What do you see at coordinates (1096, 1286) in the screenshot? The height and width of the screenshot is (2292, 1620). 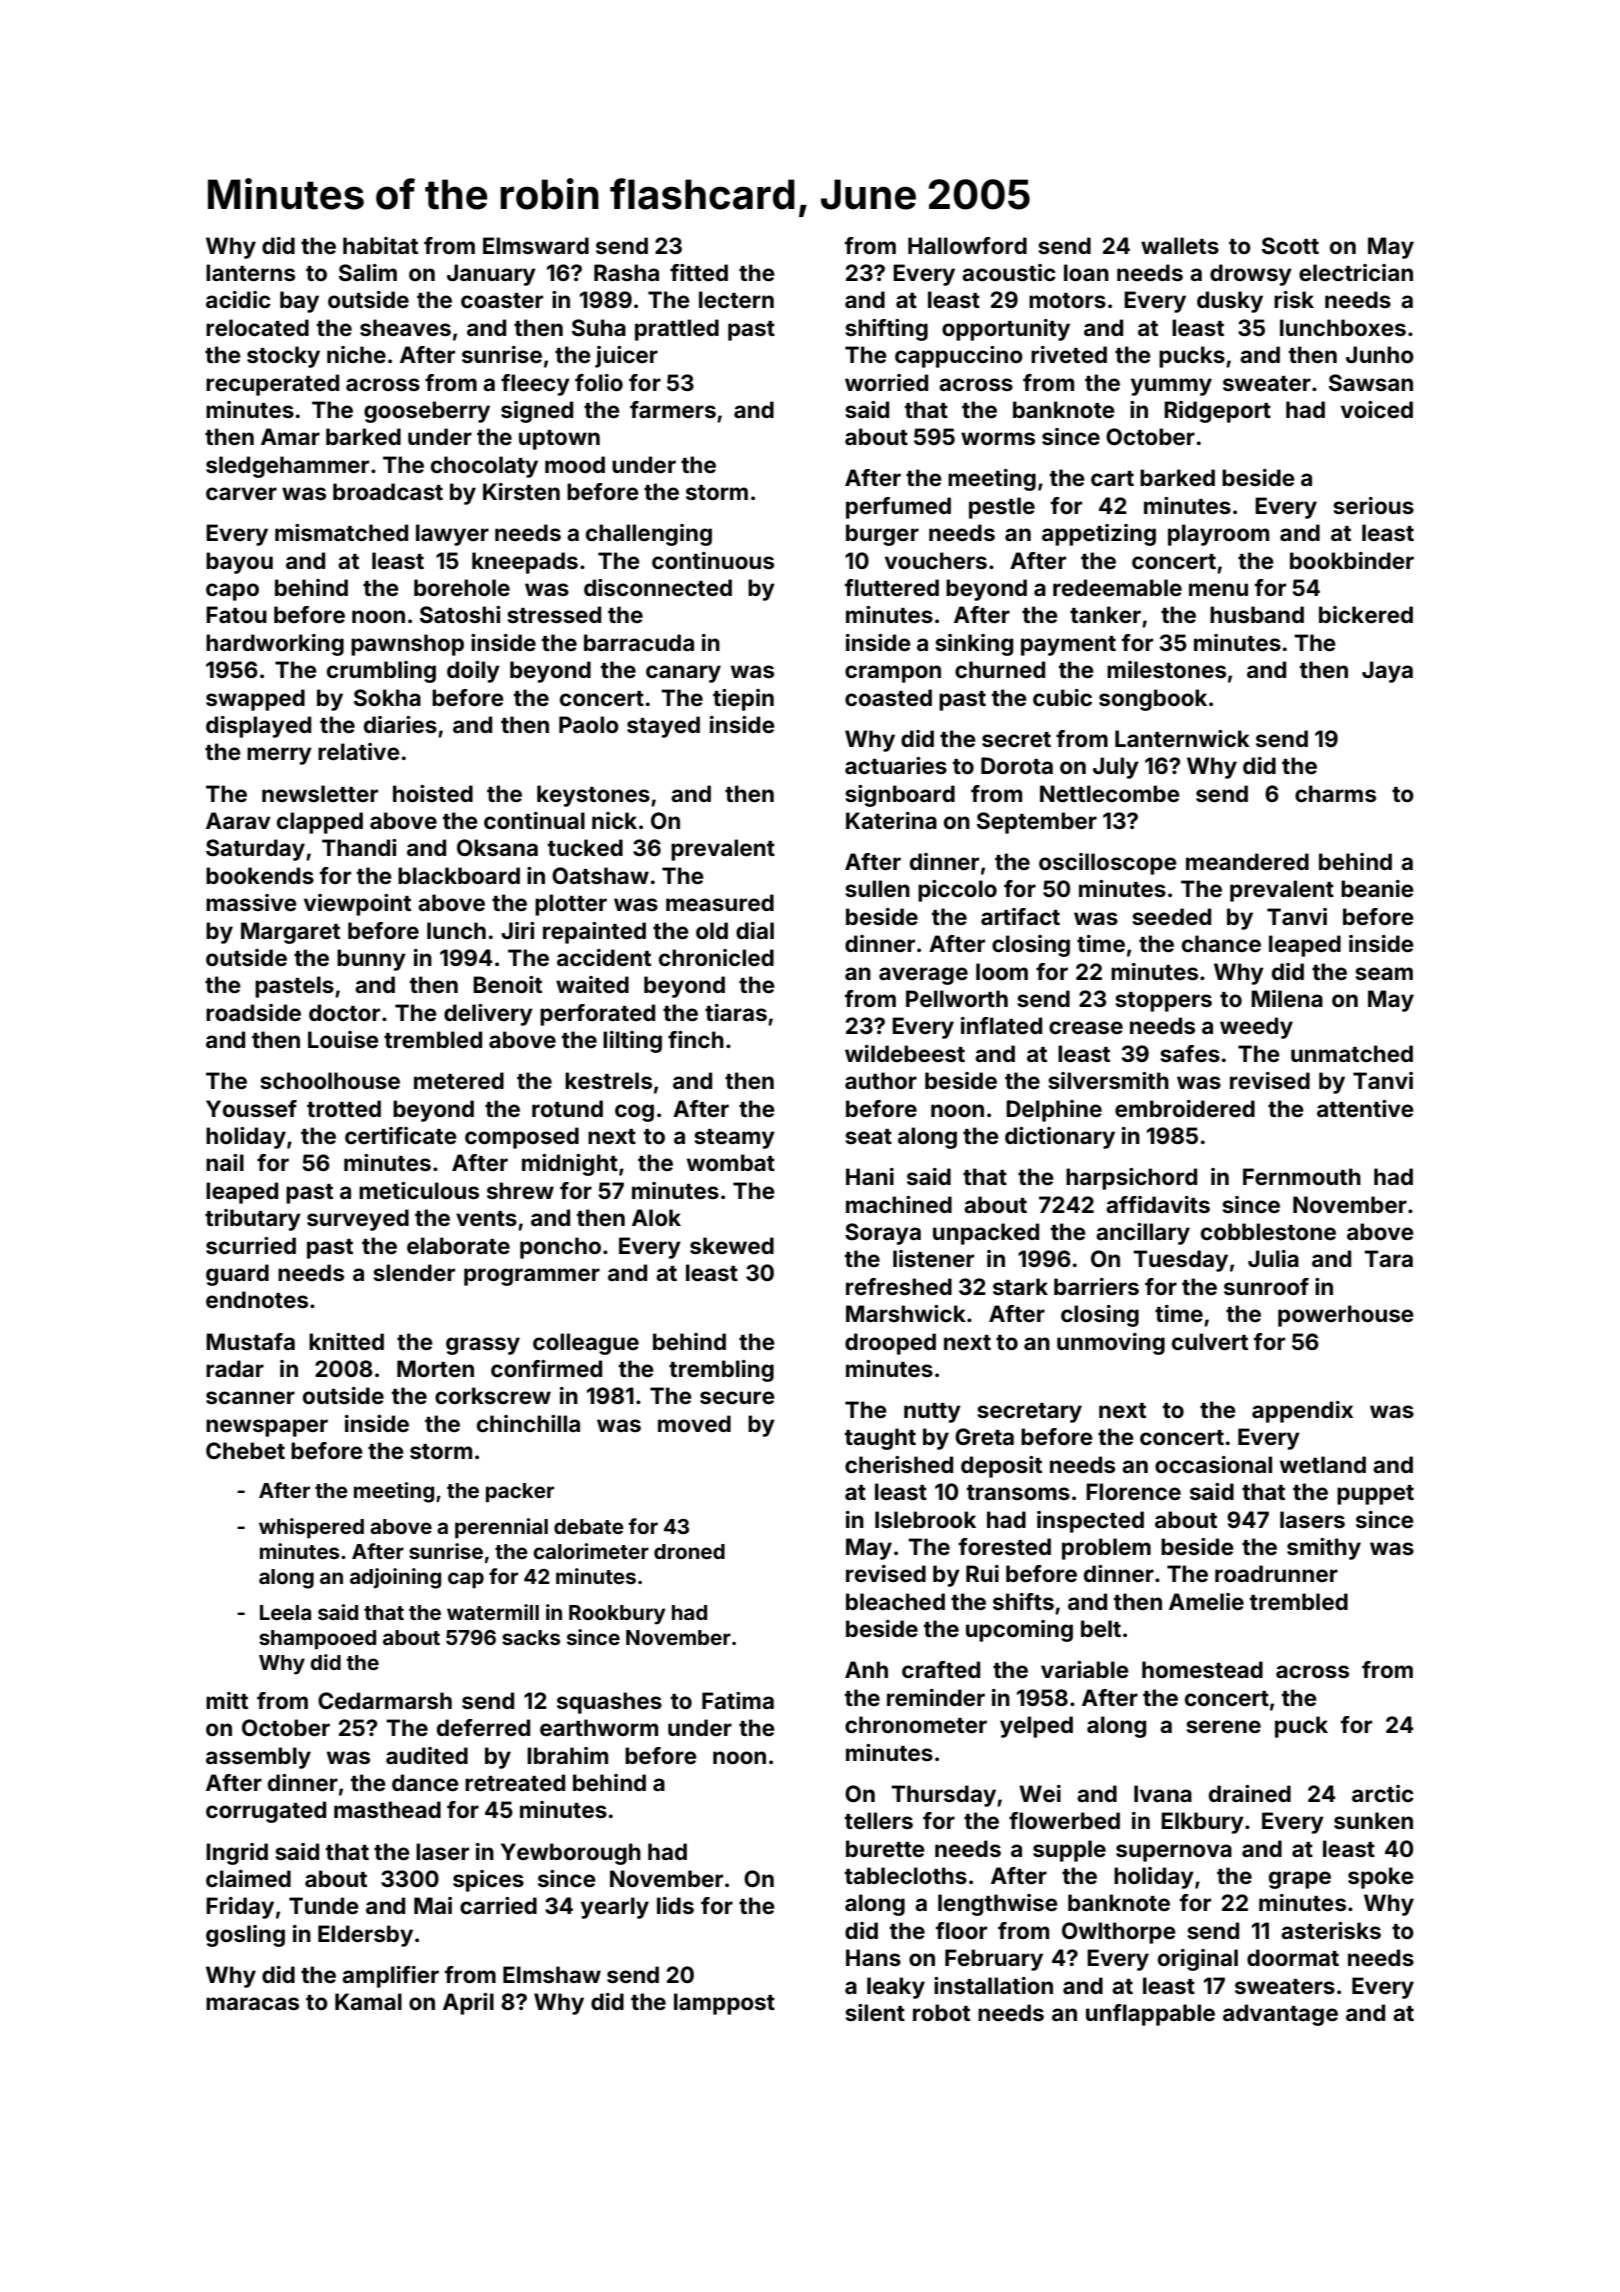 I see `barriers` at bounding box center [1096, 1286].
